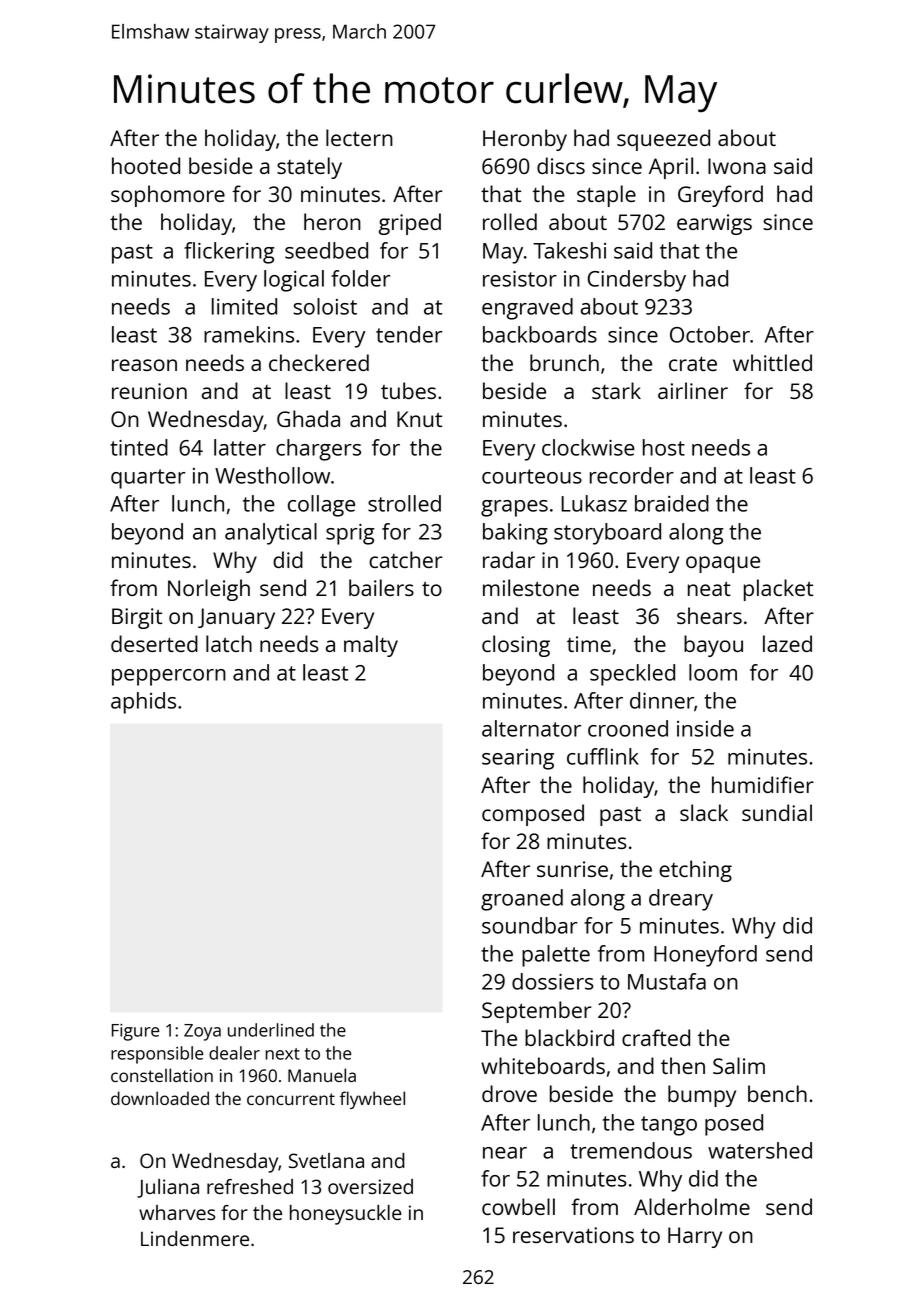 The image size is (924, 1311). I want to click on Birgit, so click(137, 618).
